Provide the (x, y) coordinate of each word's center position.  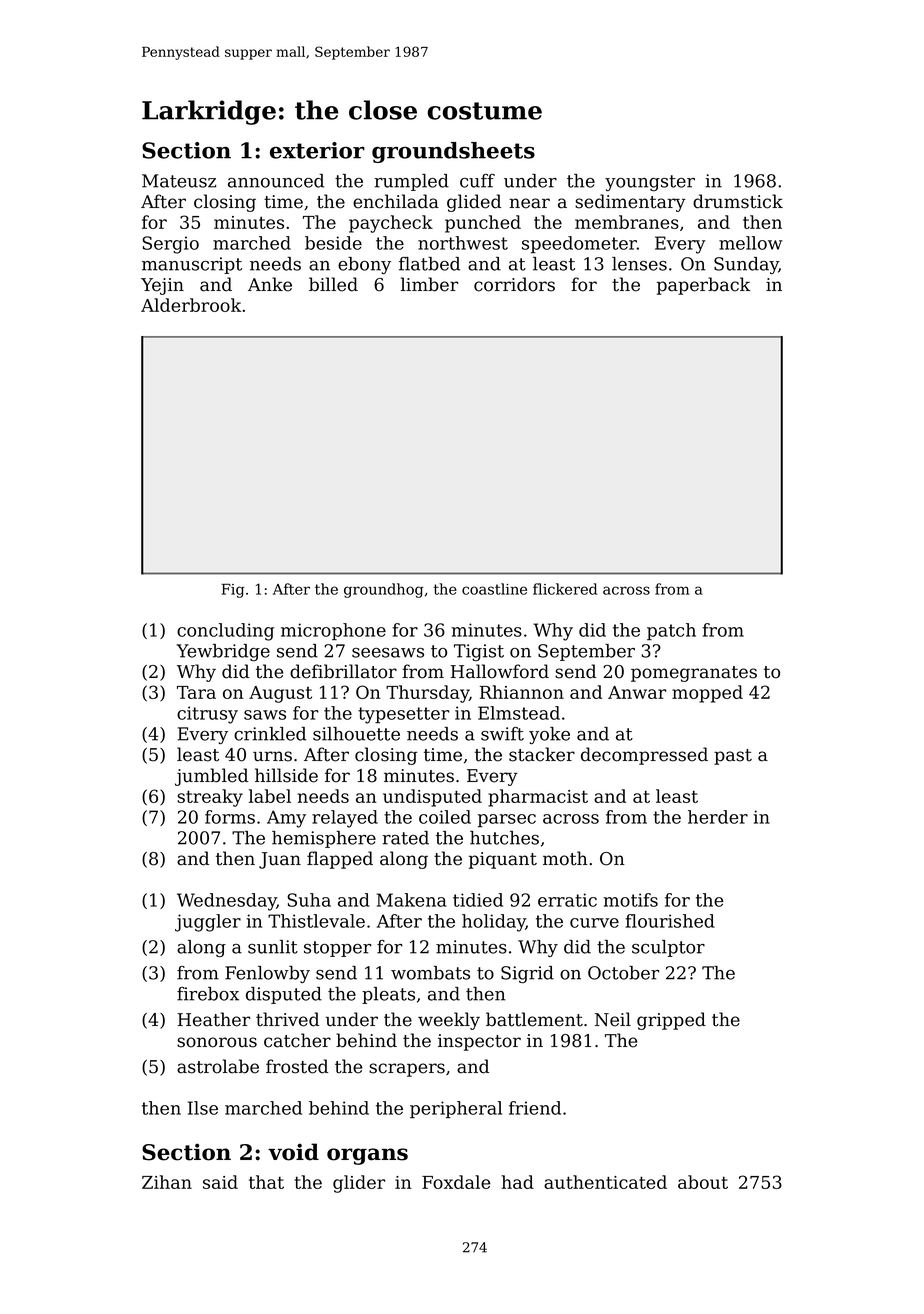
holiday (494, 923)
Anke (270, 284)
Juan (280, 860)
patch (671, 631)
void (293, 1152)
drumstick (738, 201)
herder (718, 817)
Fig (233, 591)
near (529, 203)
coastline (494, 589)
